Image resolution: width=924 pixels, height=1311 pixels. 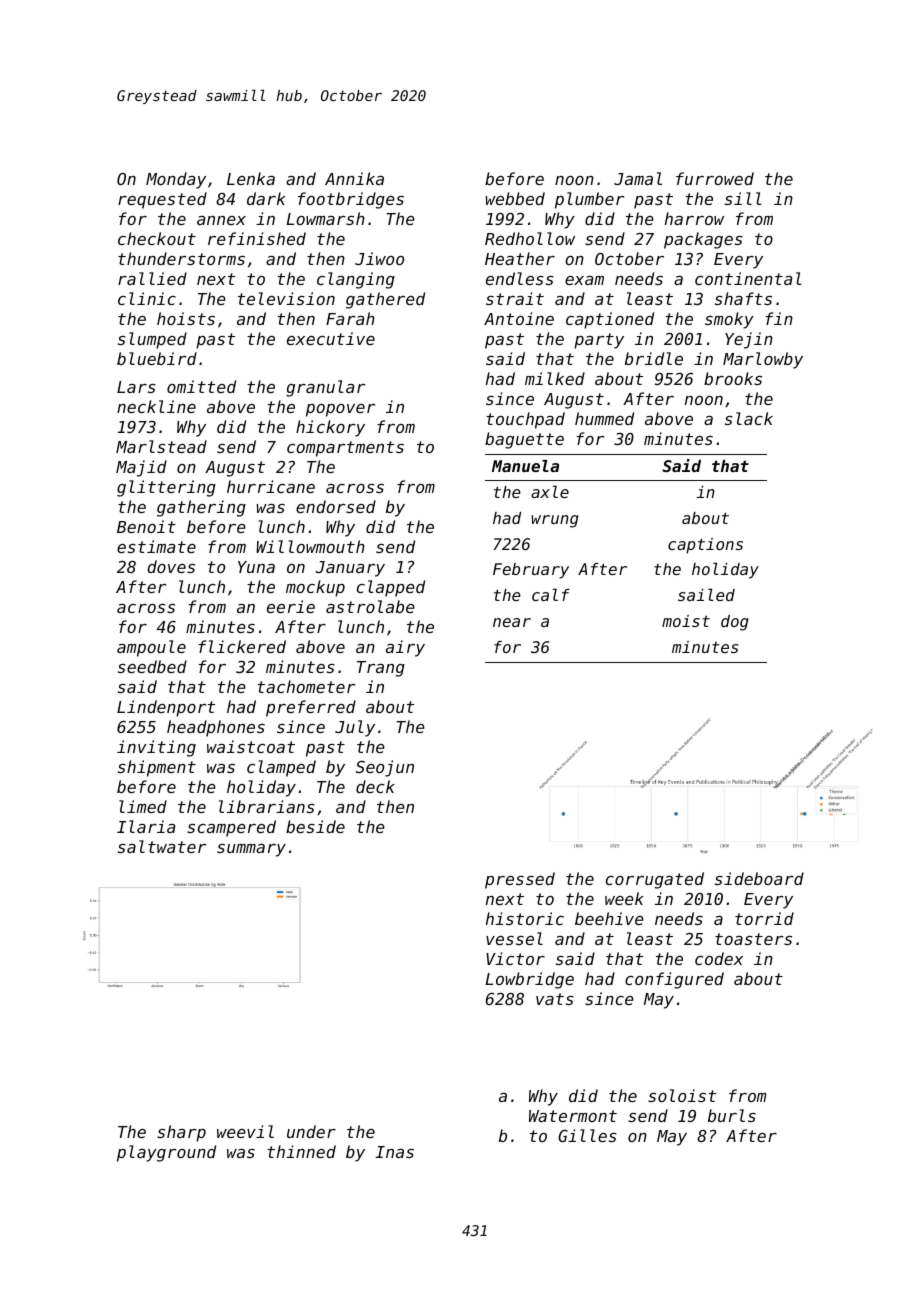 I want to click on granular, so click(x=325, y=388).
